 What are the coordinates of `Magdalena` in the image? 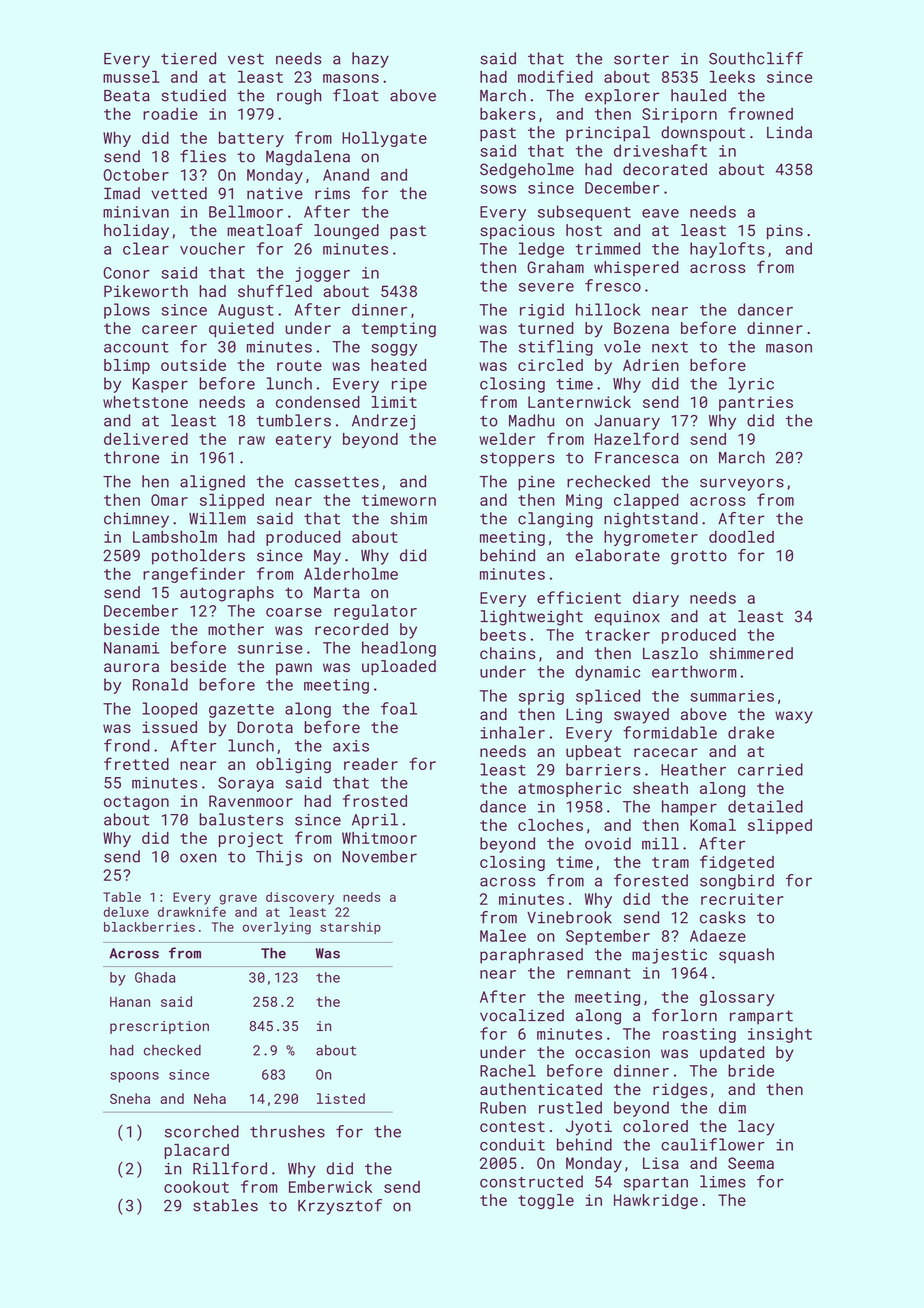 It's located at (308, 158).
